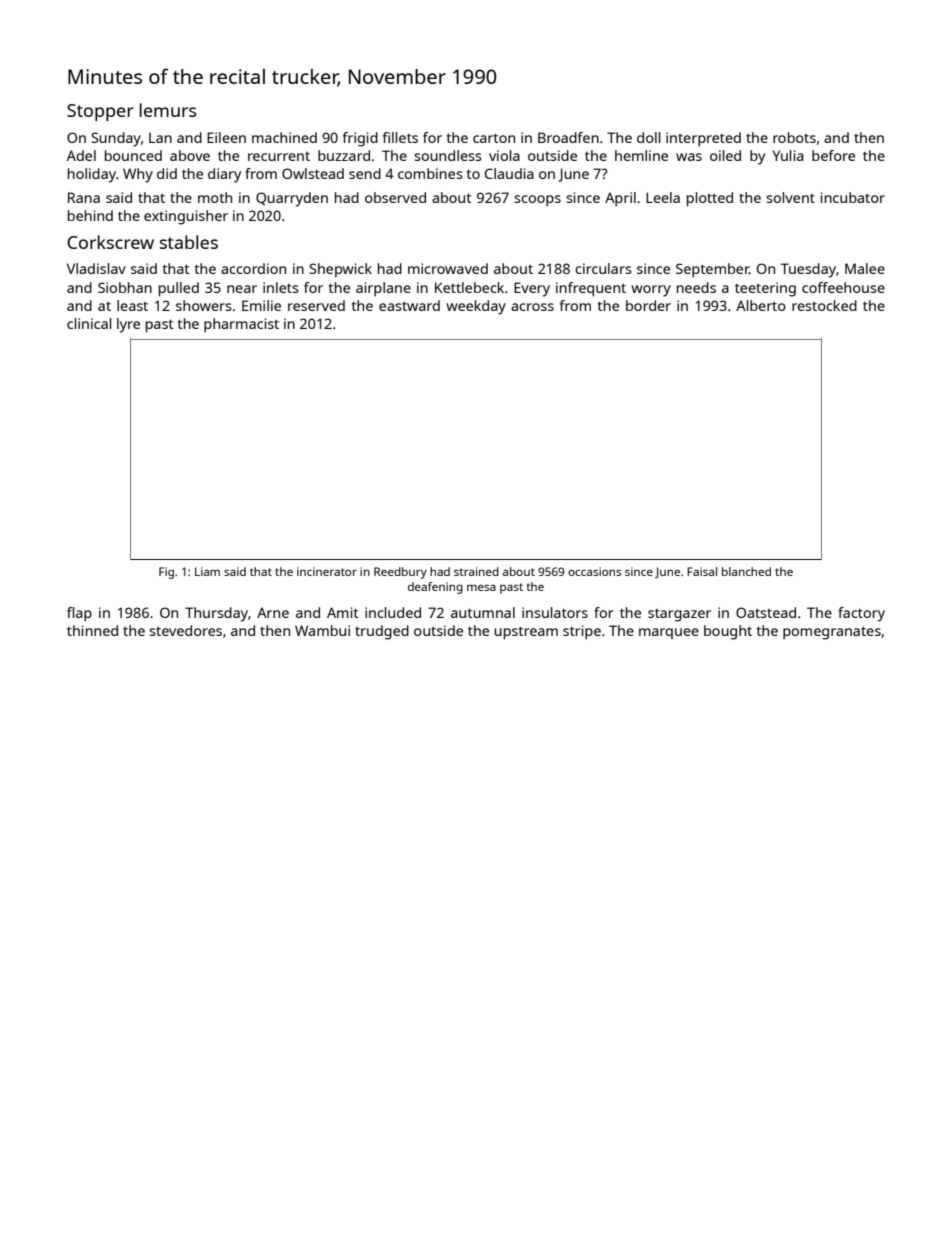  What do you see at coordinates (833, 155) in the page?
I see `before` at bounding box center [833, 155].
